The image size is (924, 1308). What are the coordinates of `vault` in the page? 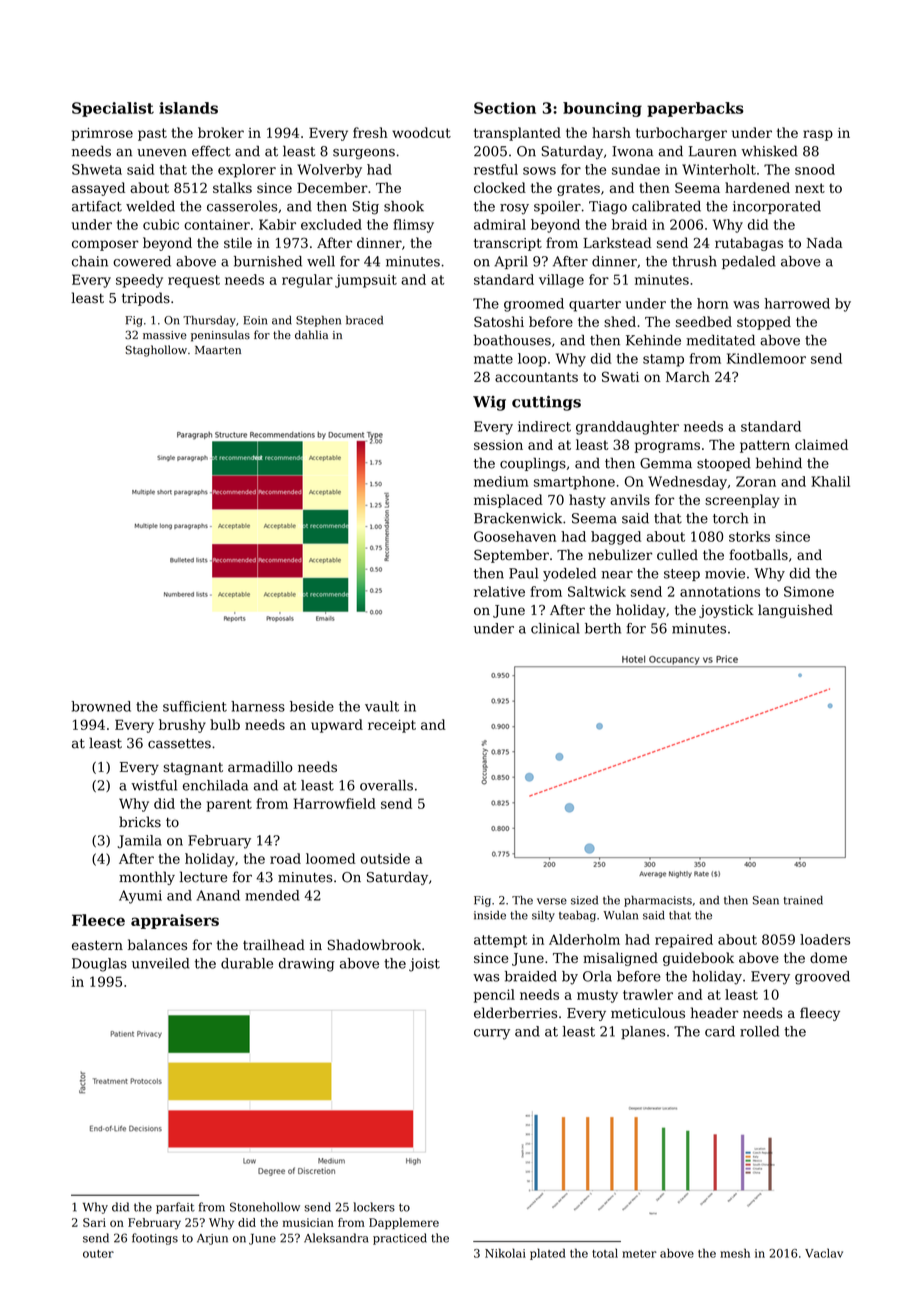 It's located at (382, 706).
